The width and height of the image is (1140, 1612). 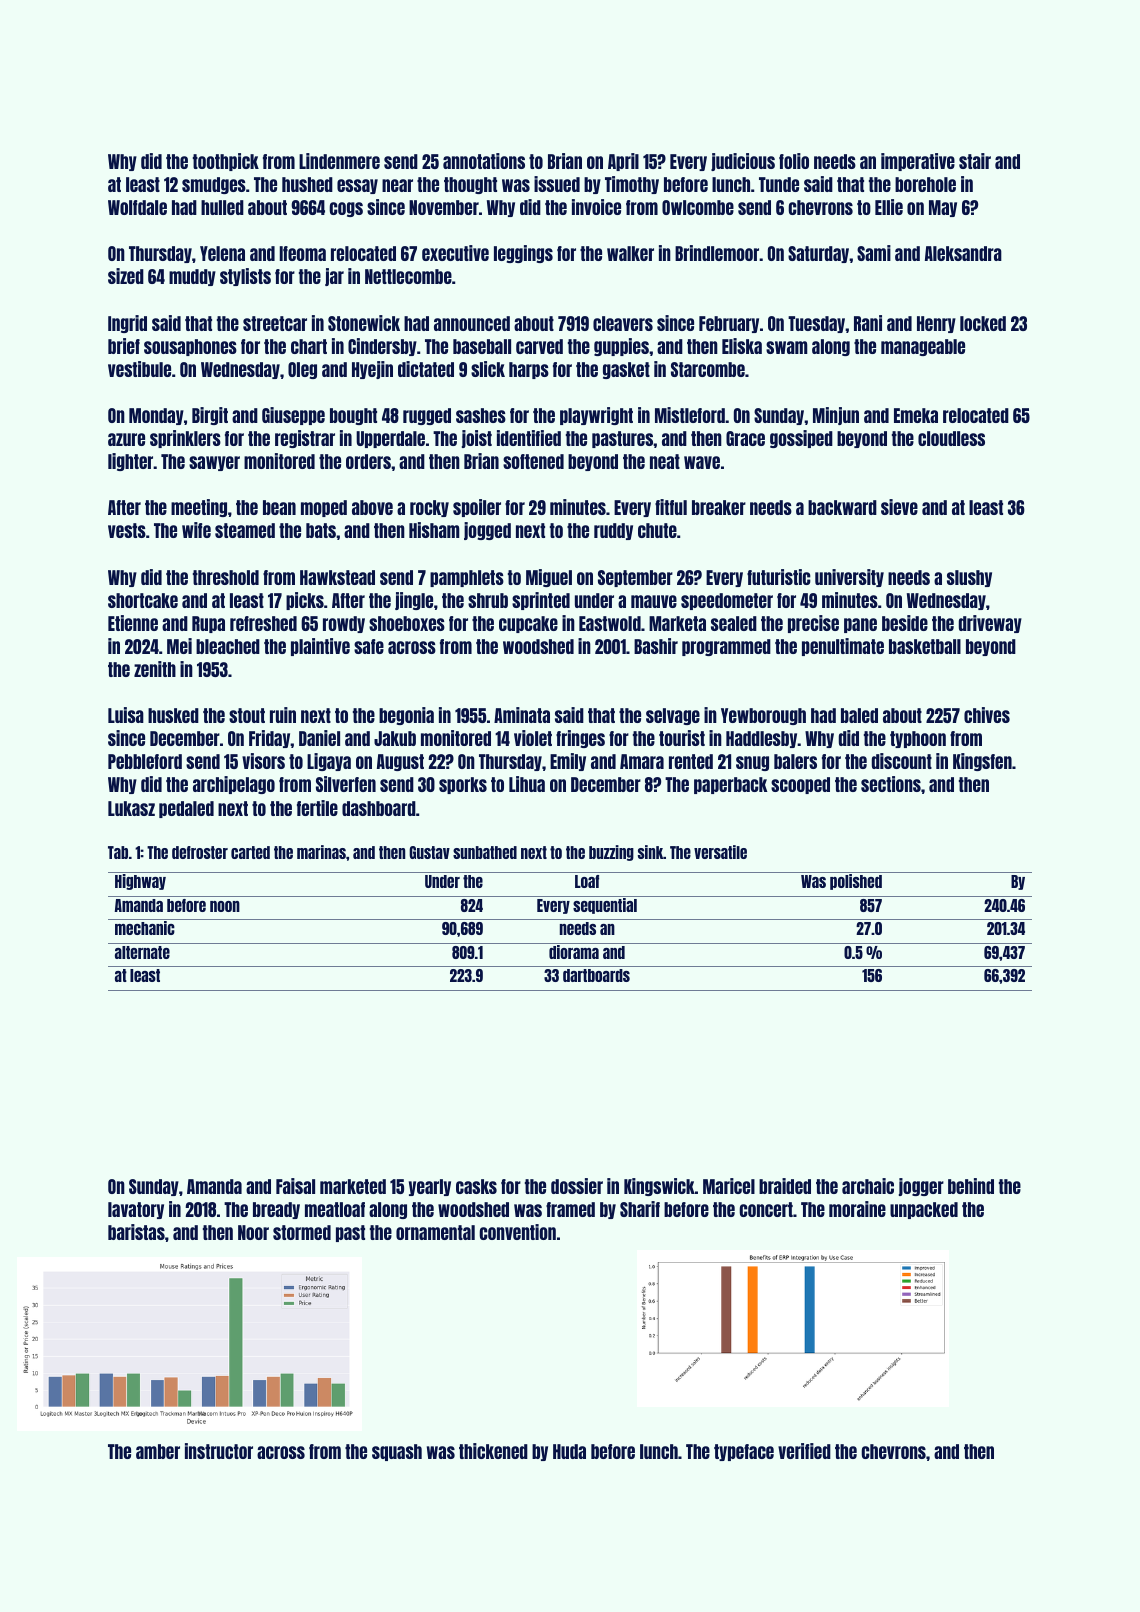 I want to click on behind, so click(x=971, y=1186).
